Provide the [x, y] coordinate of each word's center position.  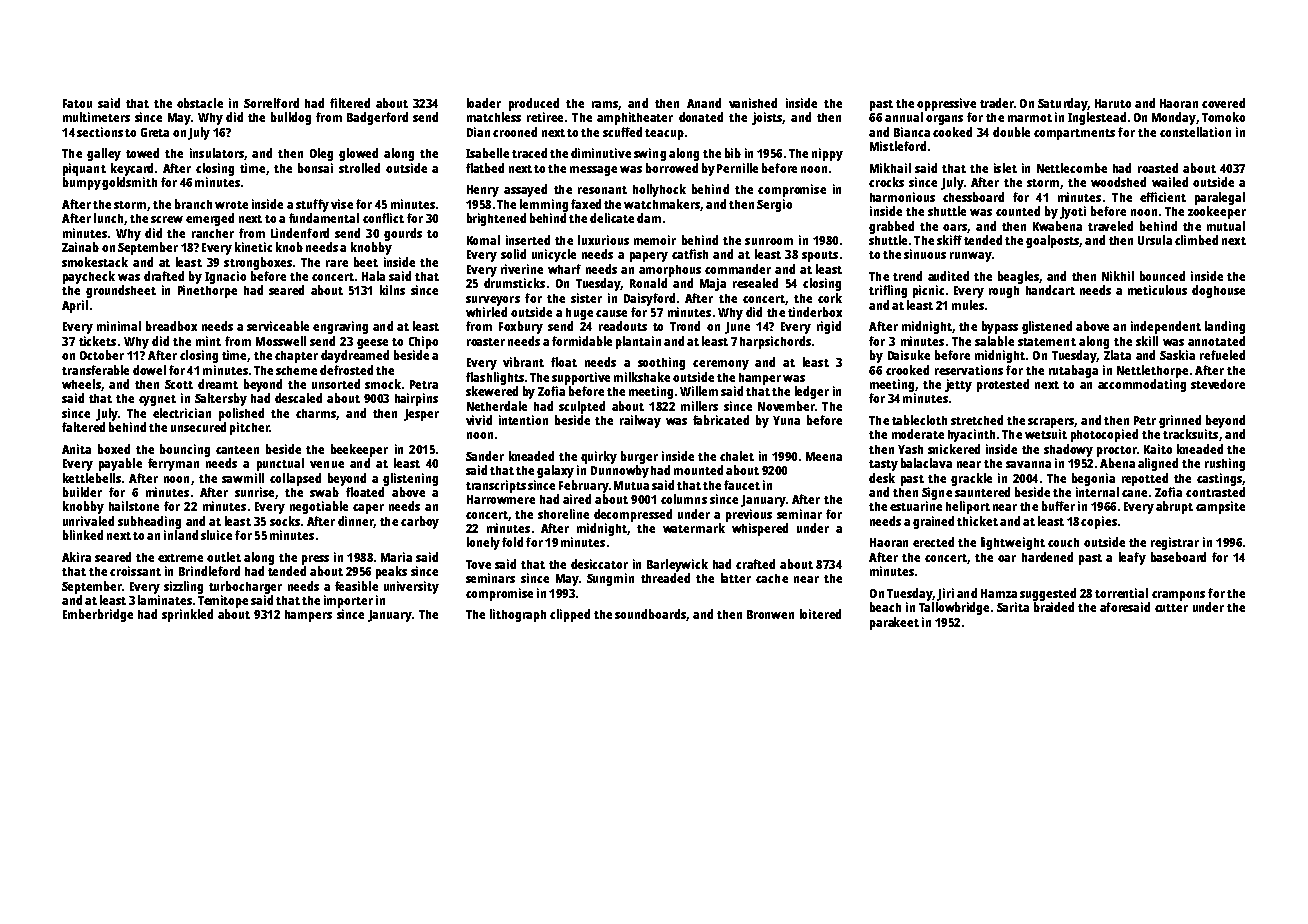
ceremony [721, 365]
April [75, 306]
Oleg [321, 154]
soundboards [650, 614]
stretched [977, 420]
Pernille [737, 168]
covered [1223, 103]
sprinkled [187, 615]
